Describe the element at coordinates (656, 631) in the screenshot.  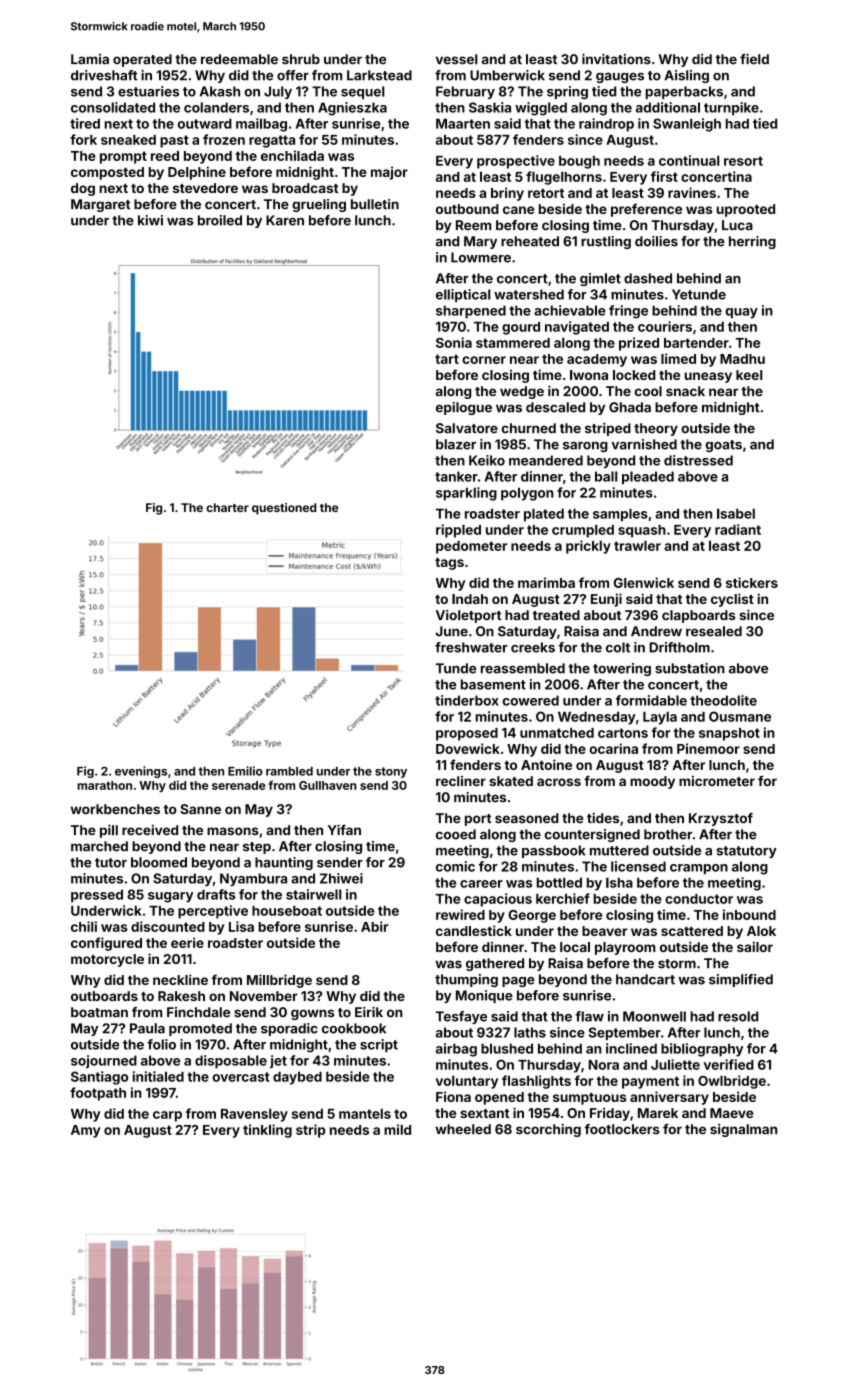
I see `Andrew` at that location.
